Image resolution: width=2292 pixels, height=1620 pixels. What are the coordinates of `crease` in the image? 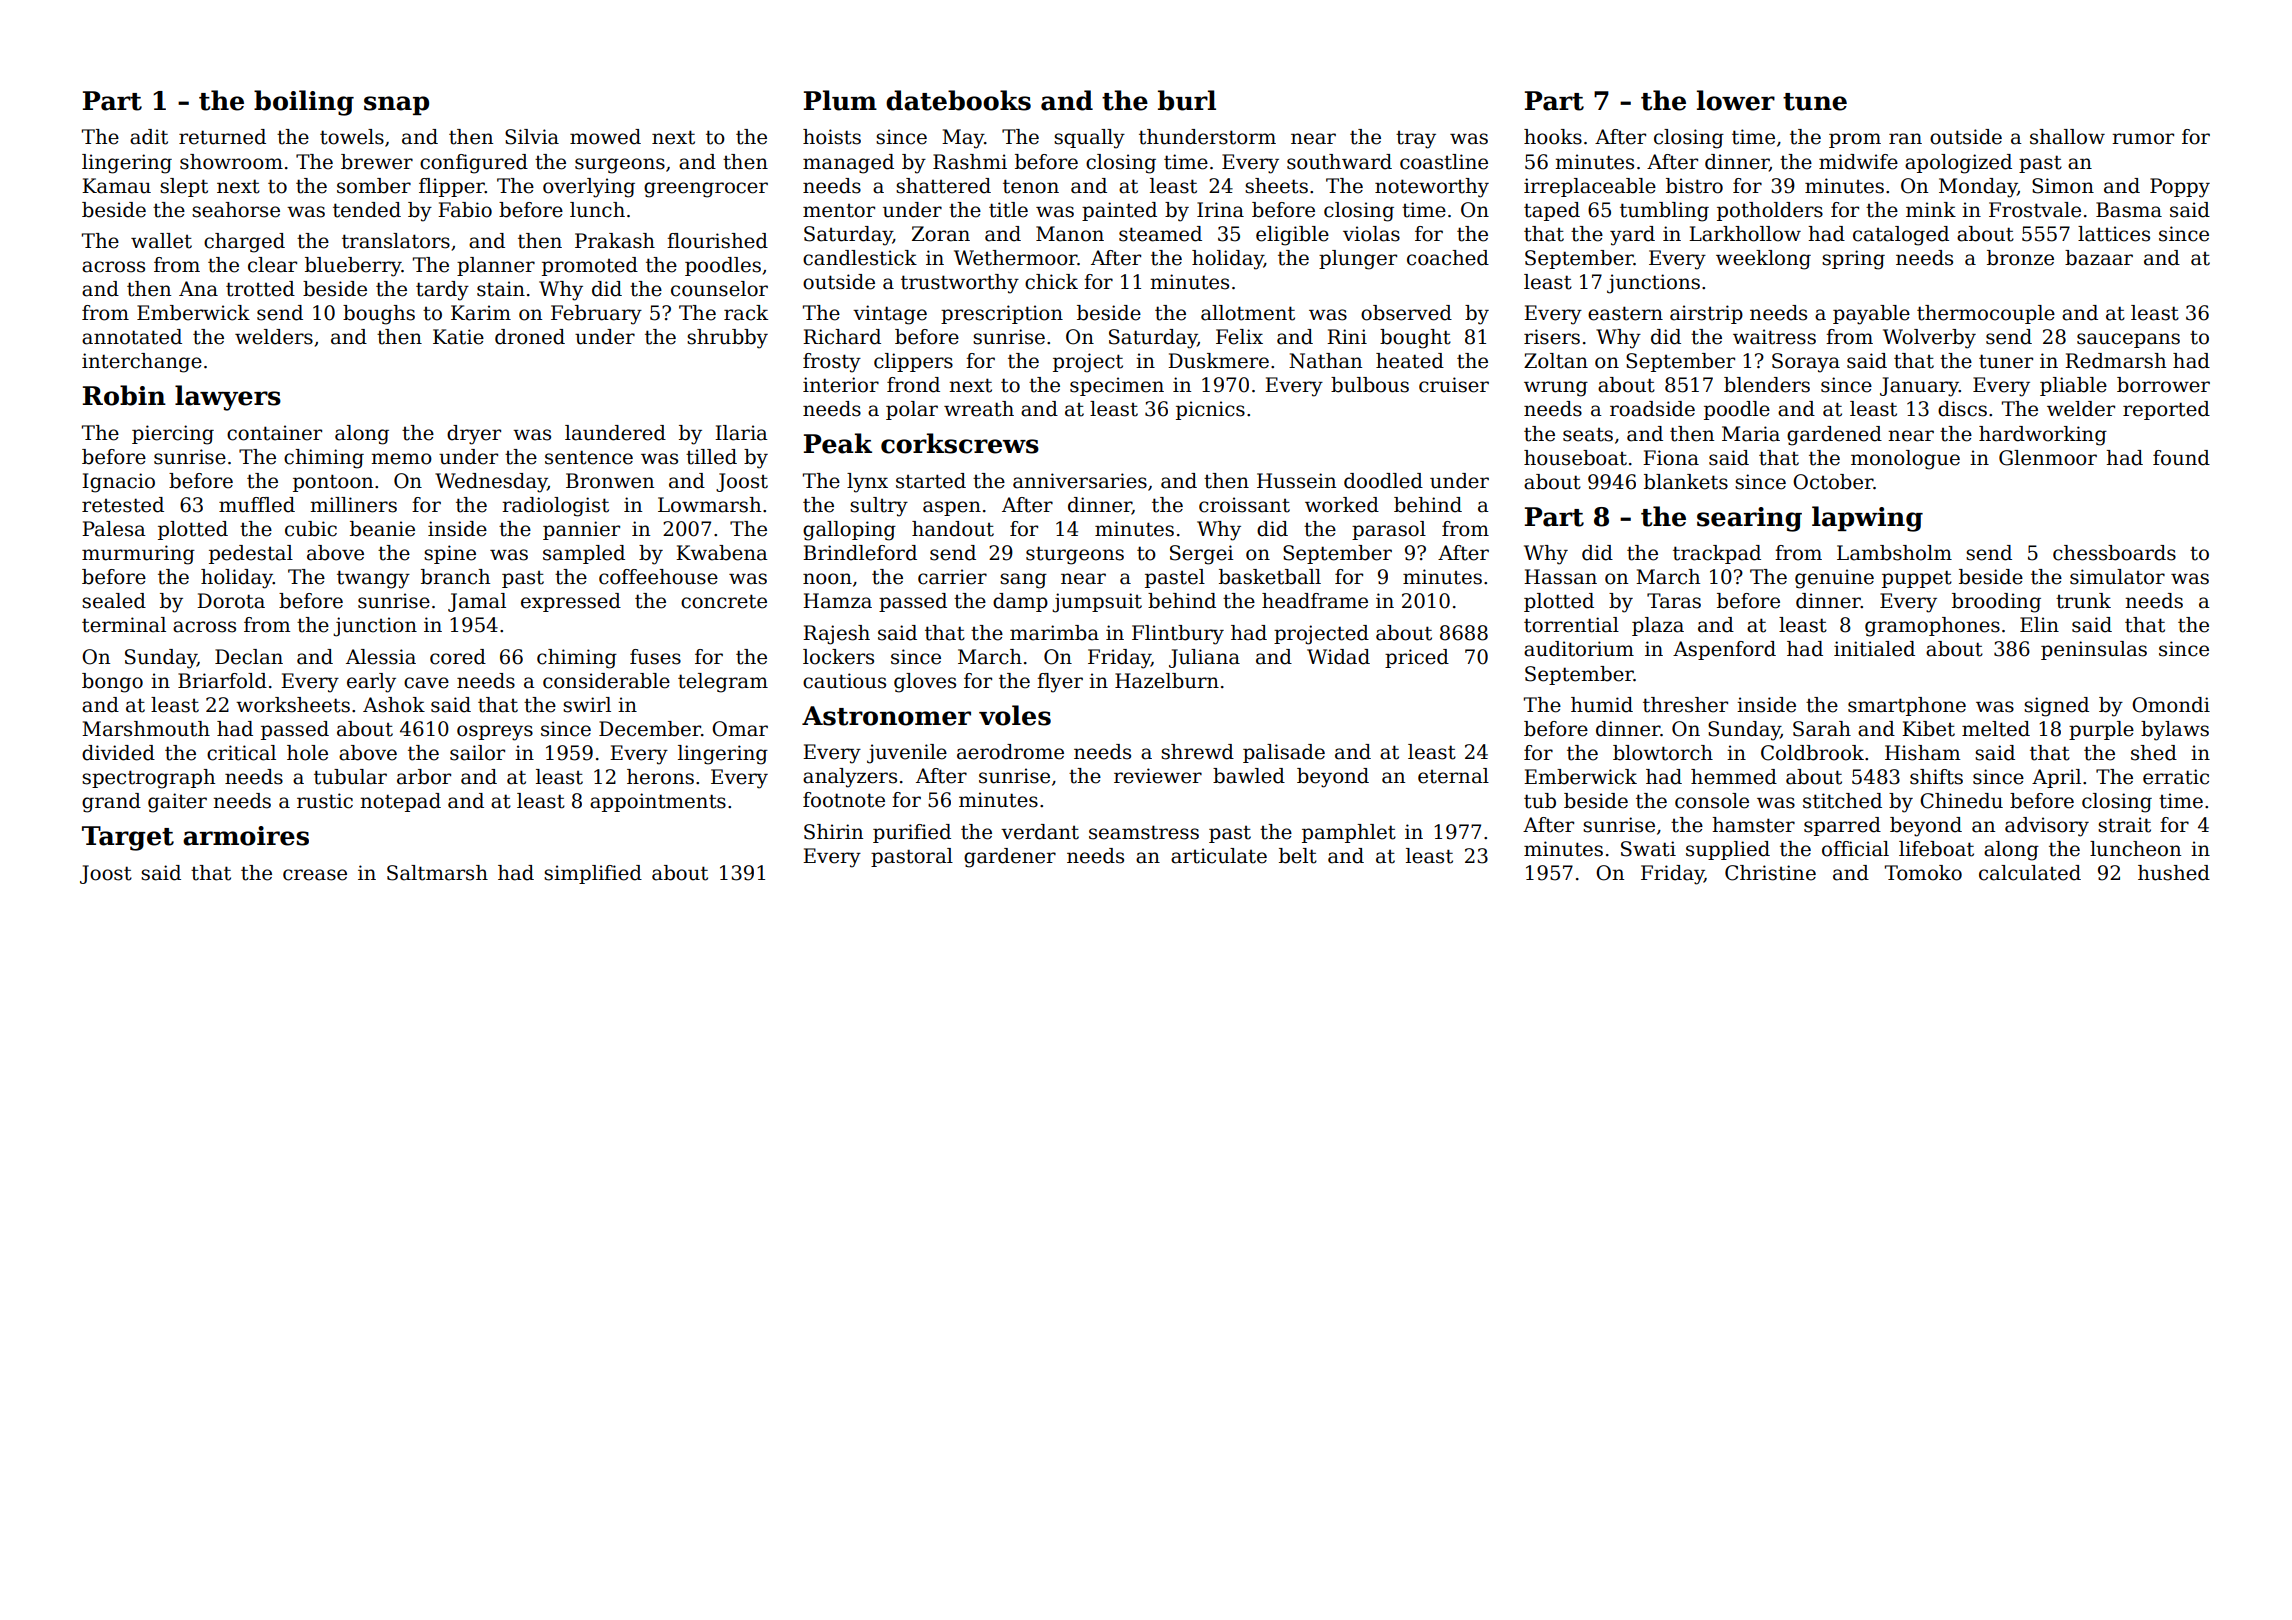 It's located at (315, 875).
